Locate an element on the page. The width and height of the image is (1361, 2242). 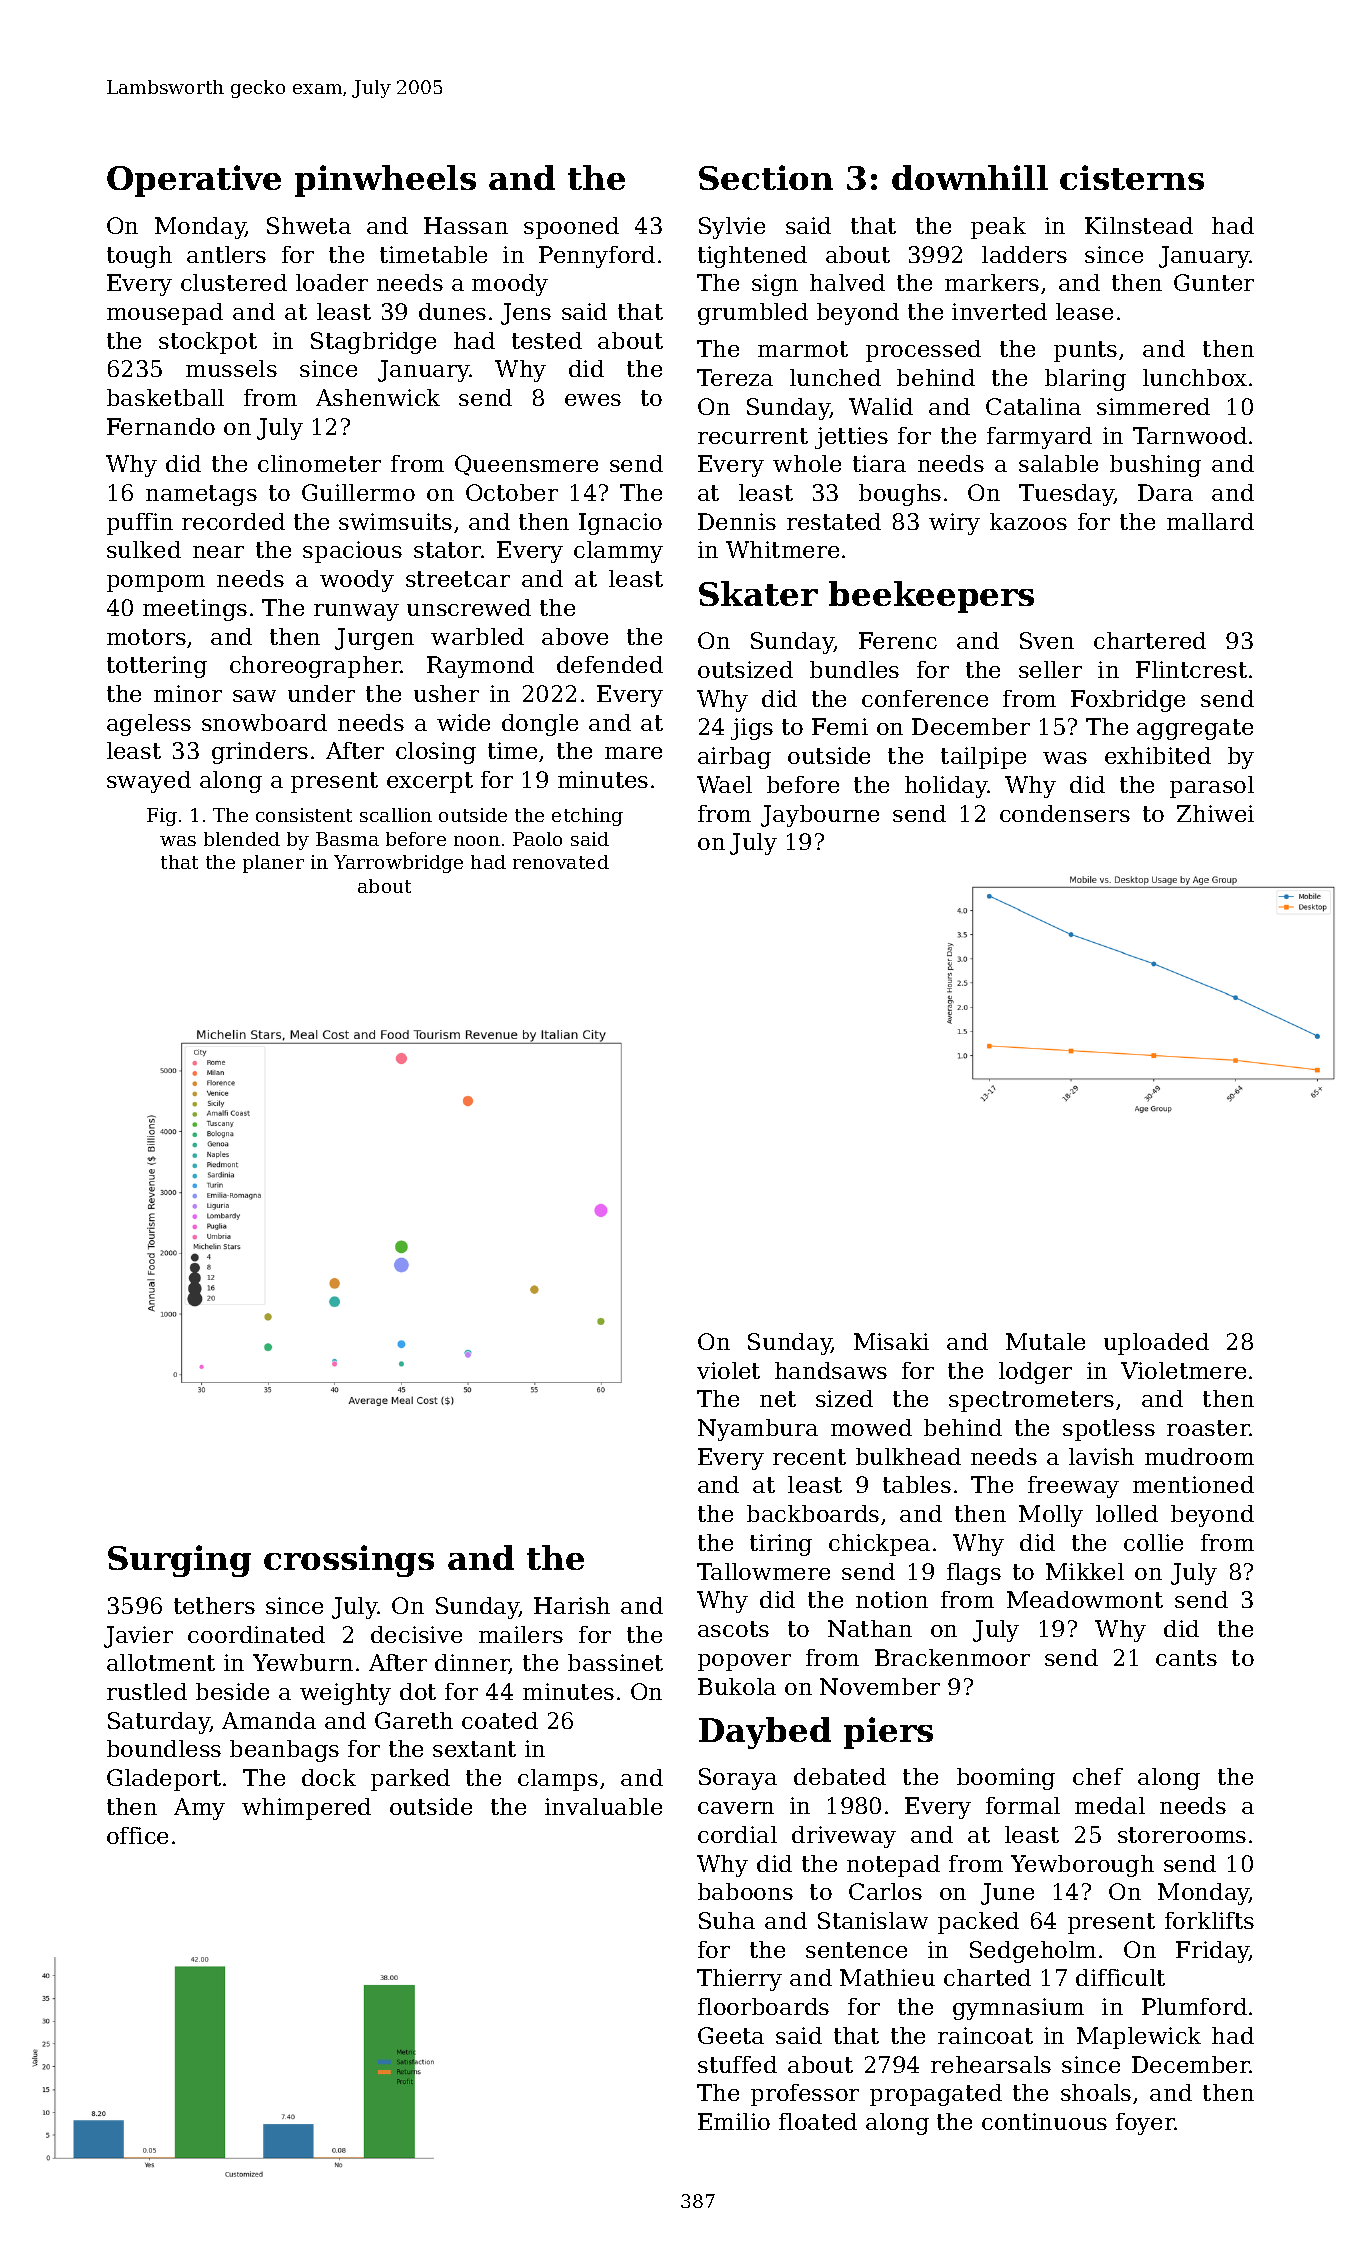
condensers is located at coordinates (1065, 813).
